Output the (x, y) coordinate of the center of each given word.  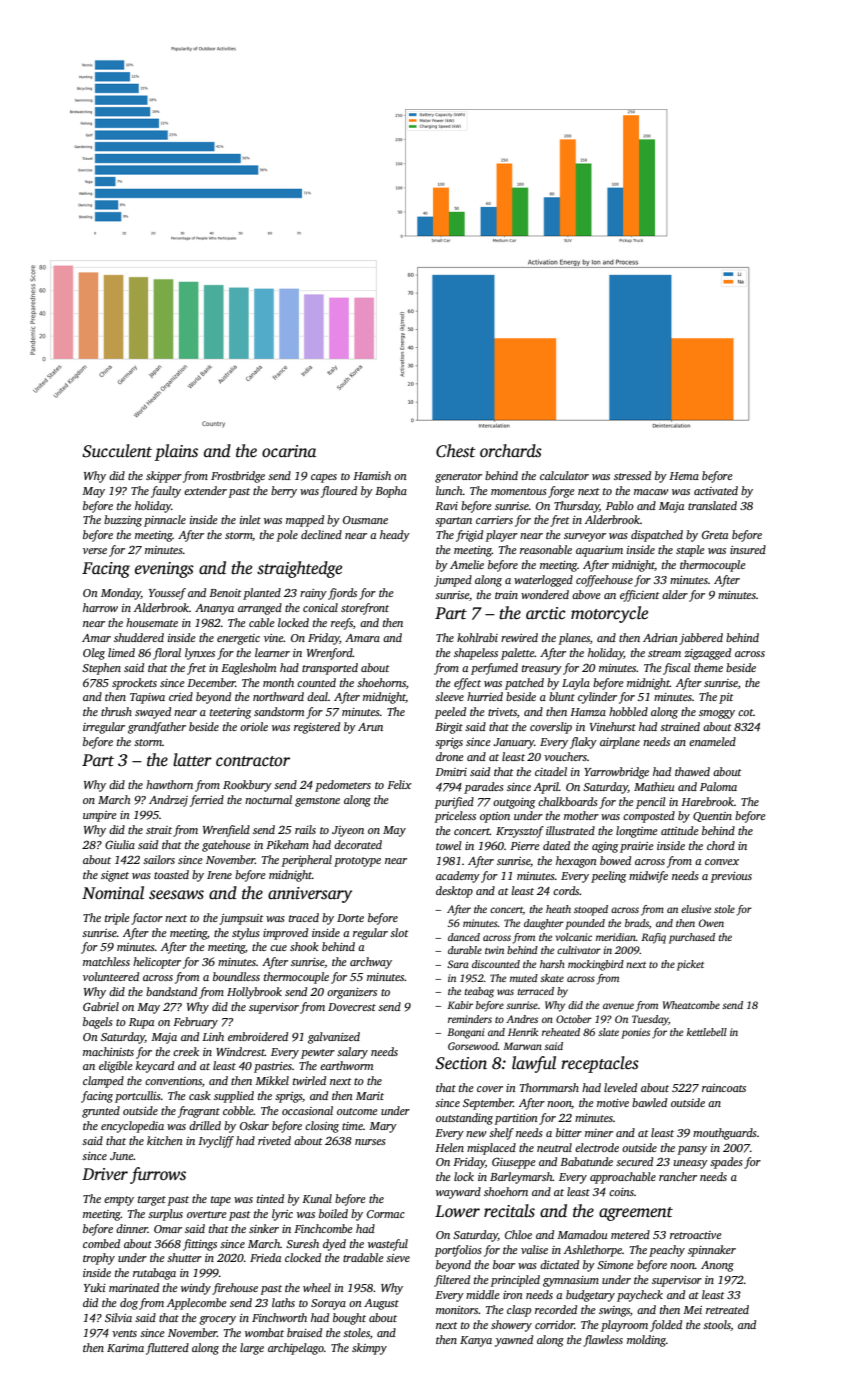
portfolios (458, 1251)
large (252, 1349)
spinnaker (712, 1251)
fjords (342, 594)
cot (745, 712)
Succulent (117, 451)
